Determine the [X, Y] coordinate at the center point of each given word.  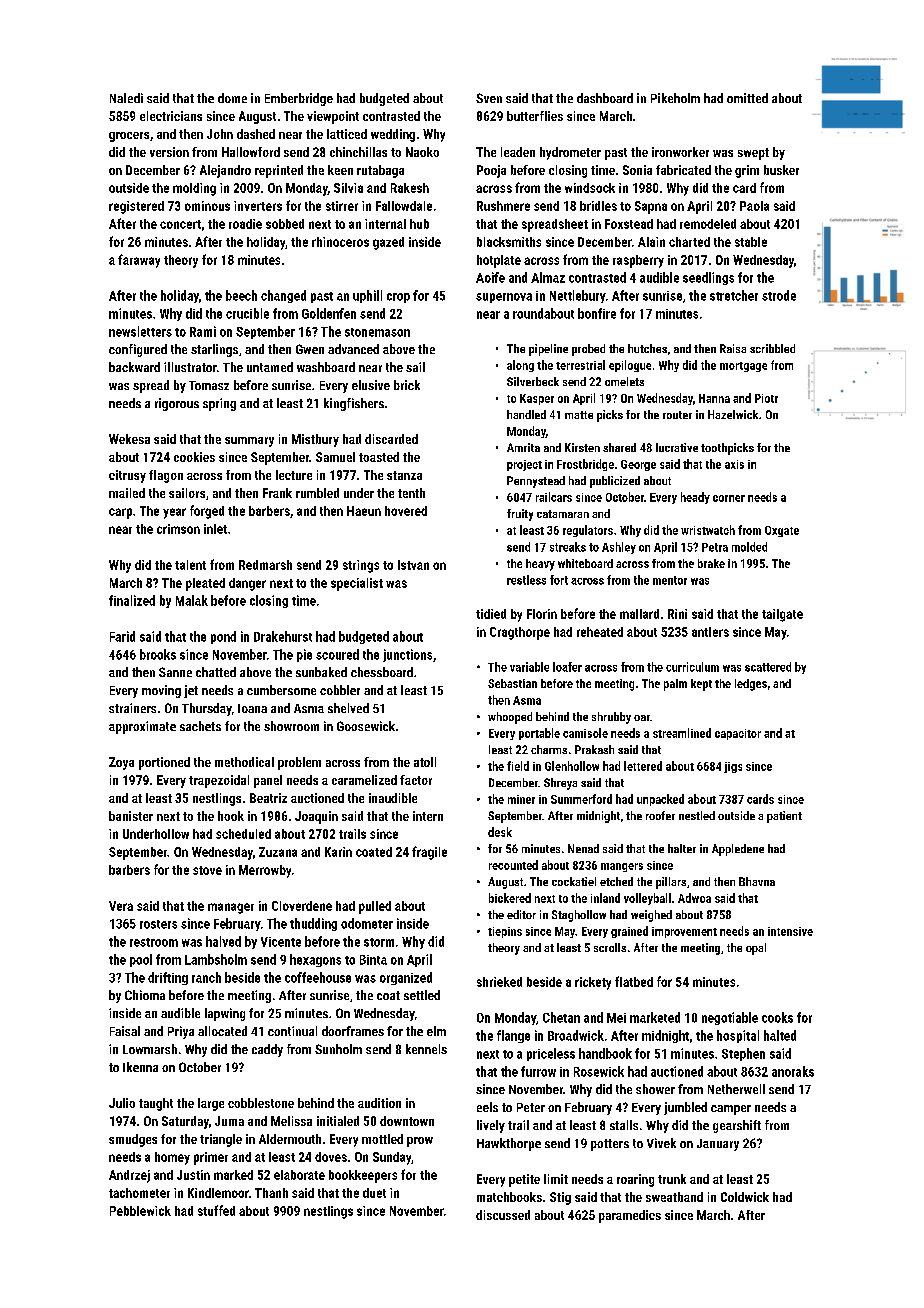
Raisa [733, 348]
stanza [404, 475]
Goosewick [366, 726]
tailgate [782, 615]
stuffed [216, 1210]
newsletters [140, 331]
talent [190, 565]
